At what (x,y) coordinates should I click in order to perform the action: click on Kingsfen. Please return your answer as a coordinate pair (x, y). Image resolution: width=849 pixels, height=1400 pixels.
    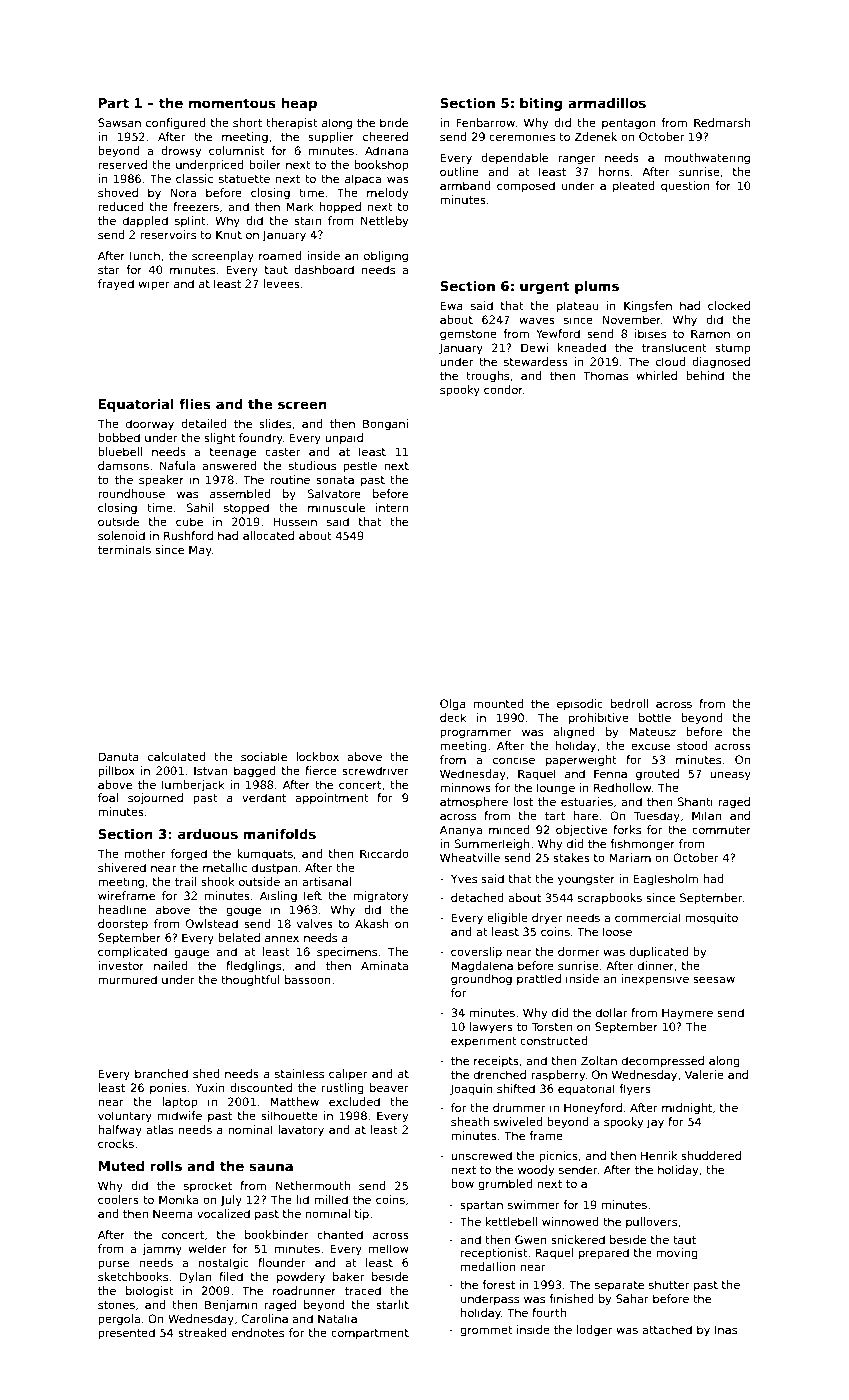
    Looking at the image, I should click on (648, 307).
